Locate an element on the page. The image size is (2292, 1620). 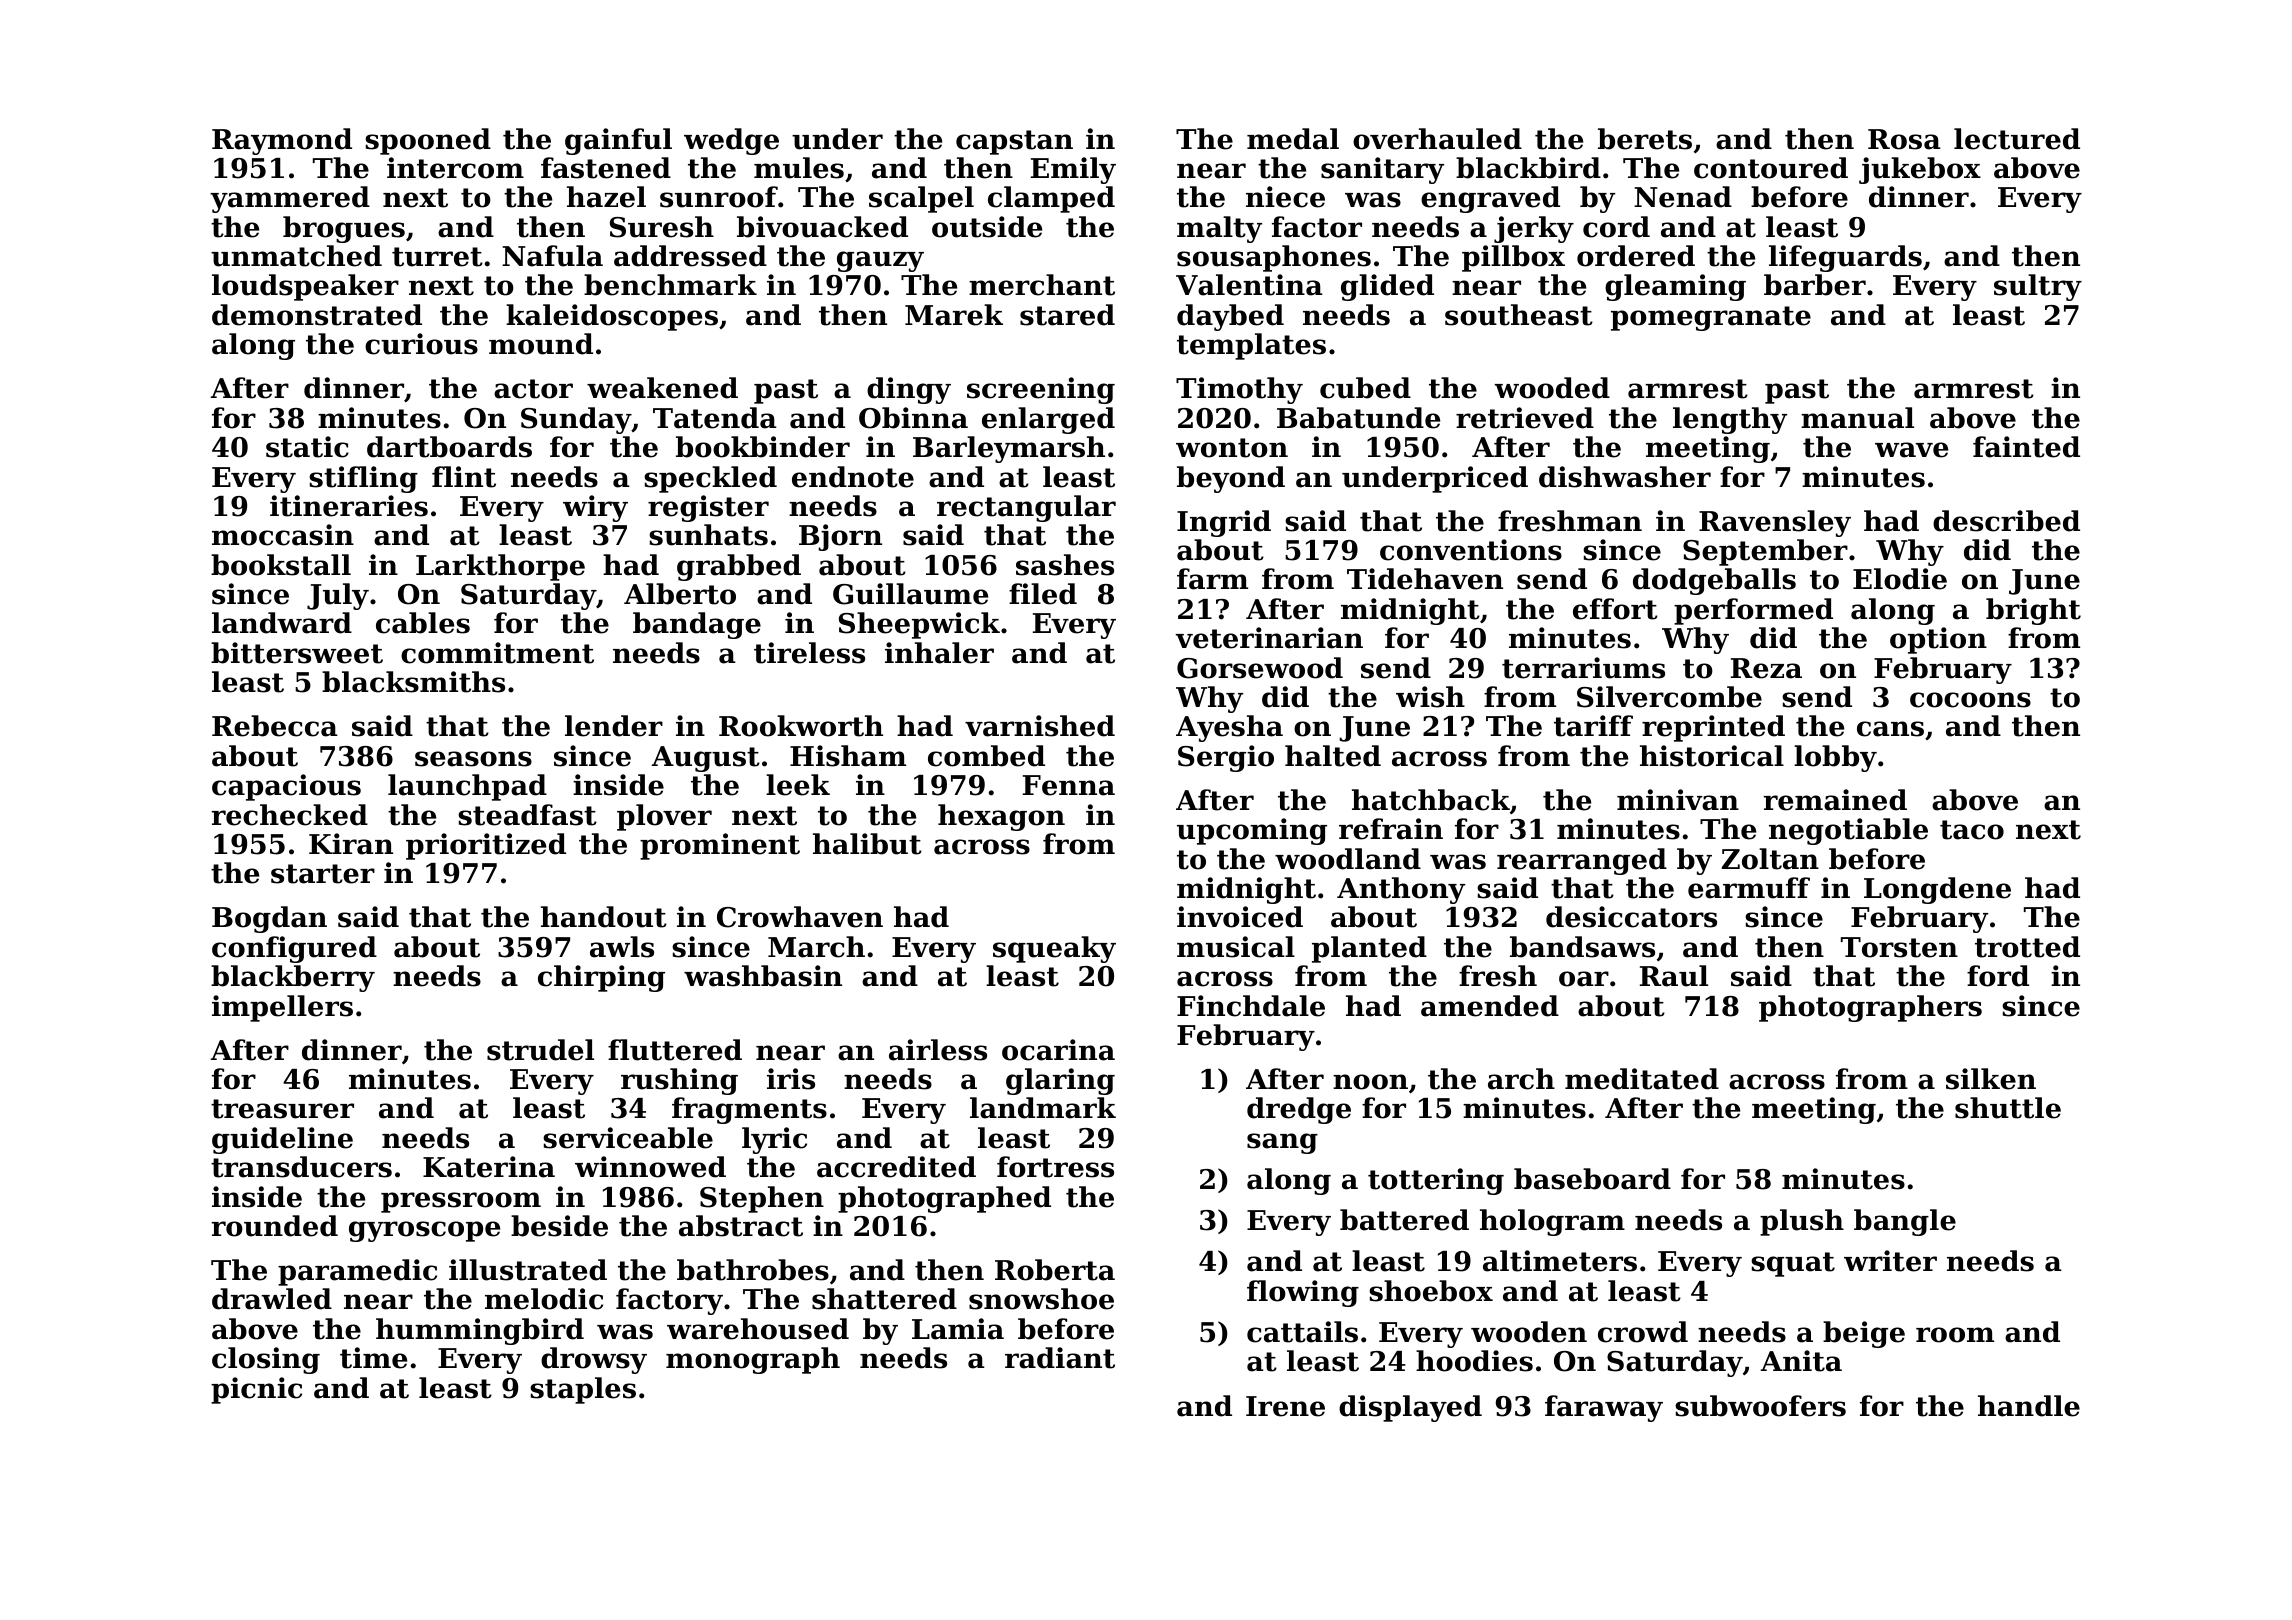
tariff is located at coordinates (1593, 726).
